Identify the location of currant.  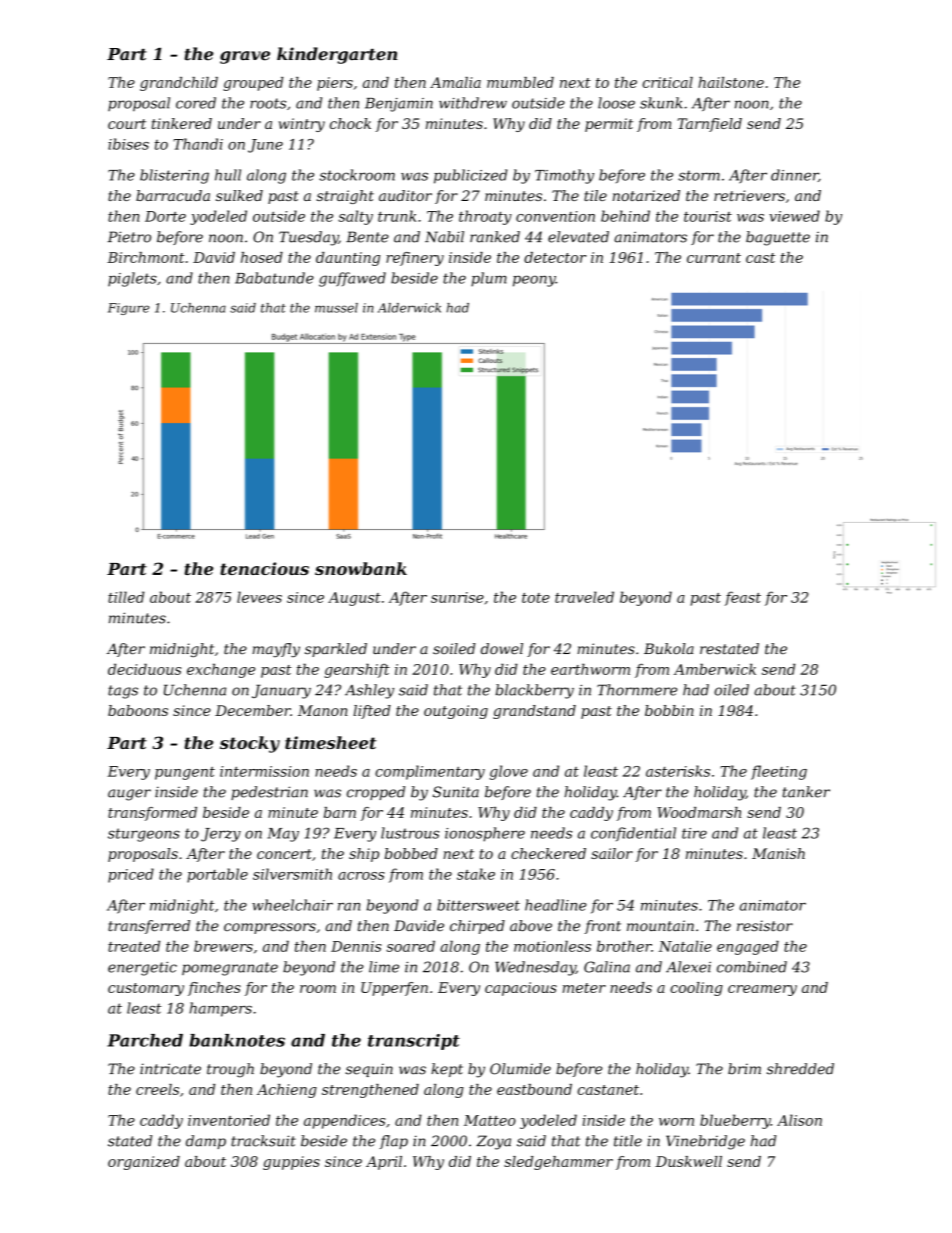
(714, 258).
